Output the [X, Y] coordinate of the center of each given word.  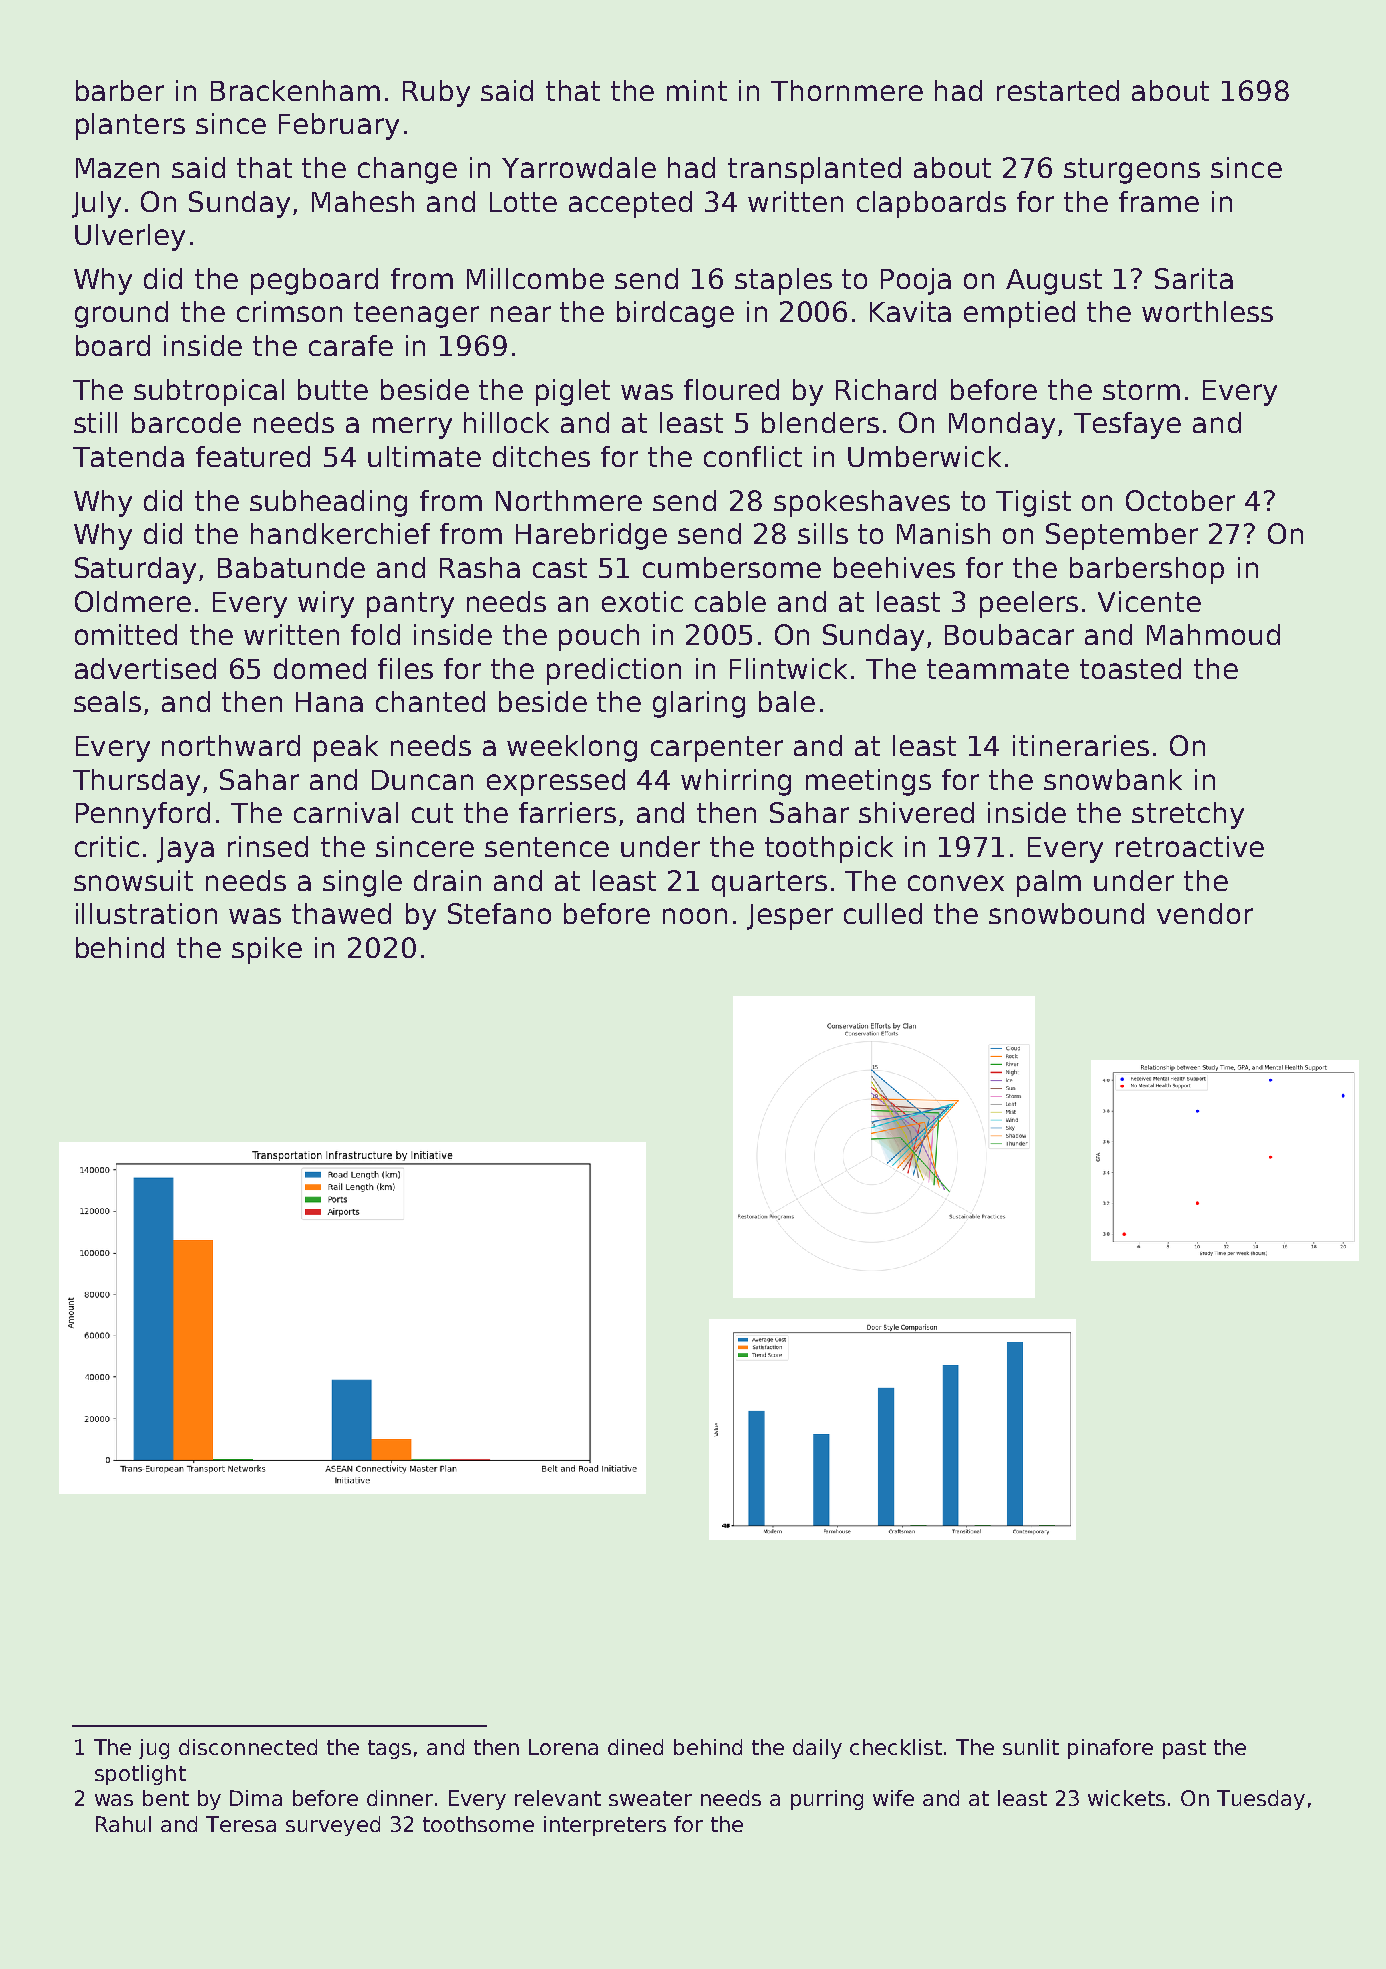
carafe [351, 345]
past [1184, 1749]
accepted [630, 204]
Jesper [790, 917]
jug [154, 1749]
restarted [1058, 90]
